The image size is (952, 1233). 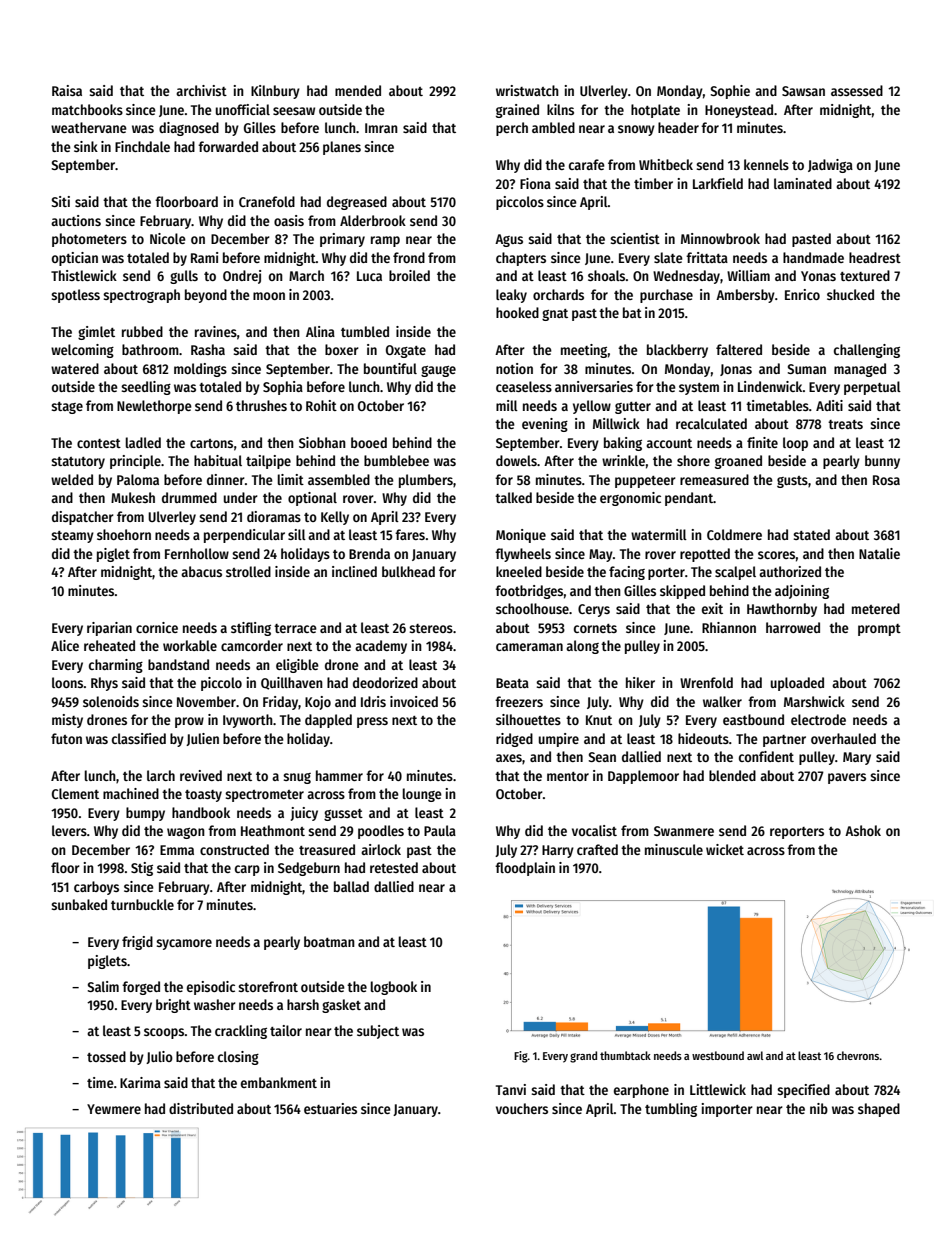 I want to click on Knut, so click(x=599, y=720).
